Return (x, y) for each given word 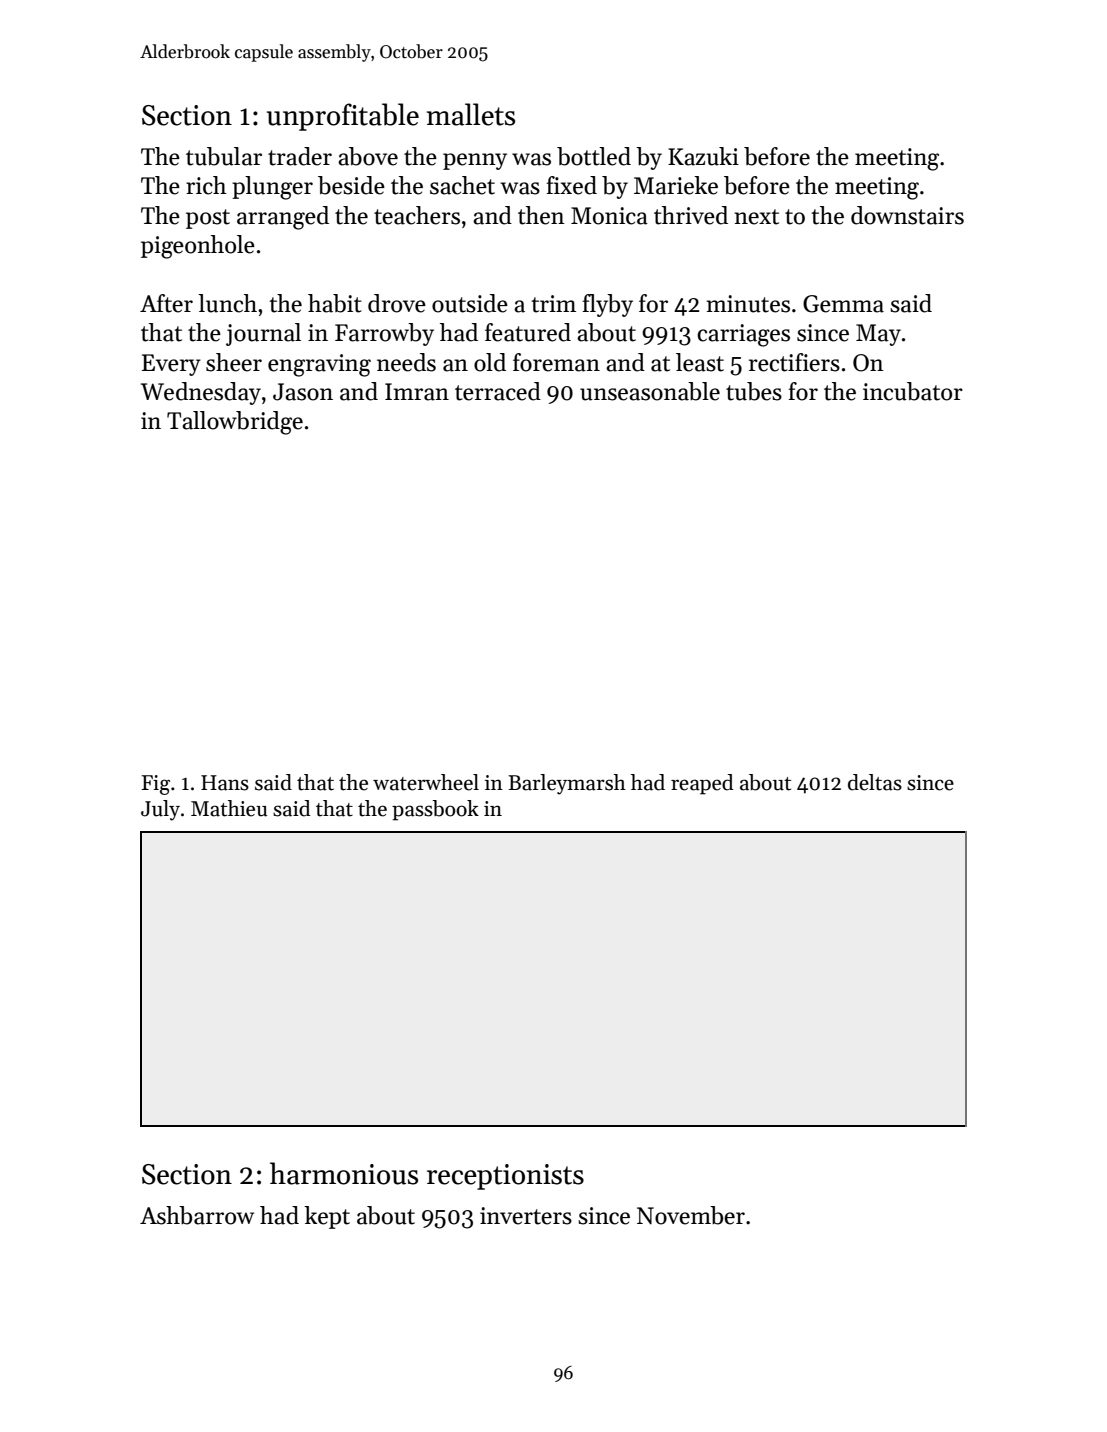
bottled (594, 156)
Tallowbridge (235, 423)
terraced (498, 391)
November (691, 1215)
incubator (913, 391)
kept (327, 1217)
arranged (283, 218)
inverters (526, 1216)
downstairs (907, 215)
